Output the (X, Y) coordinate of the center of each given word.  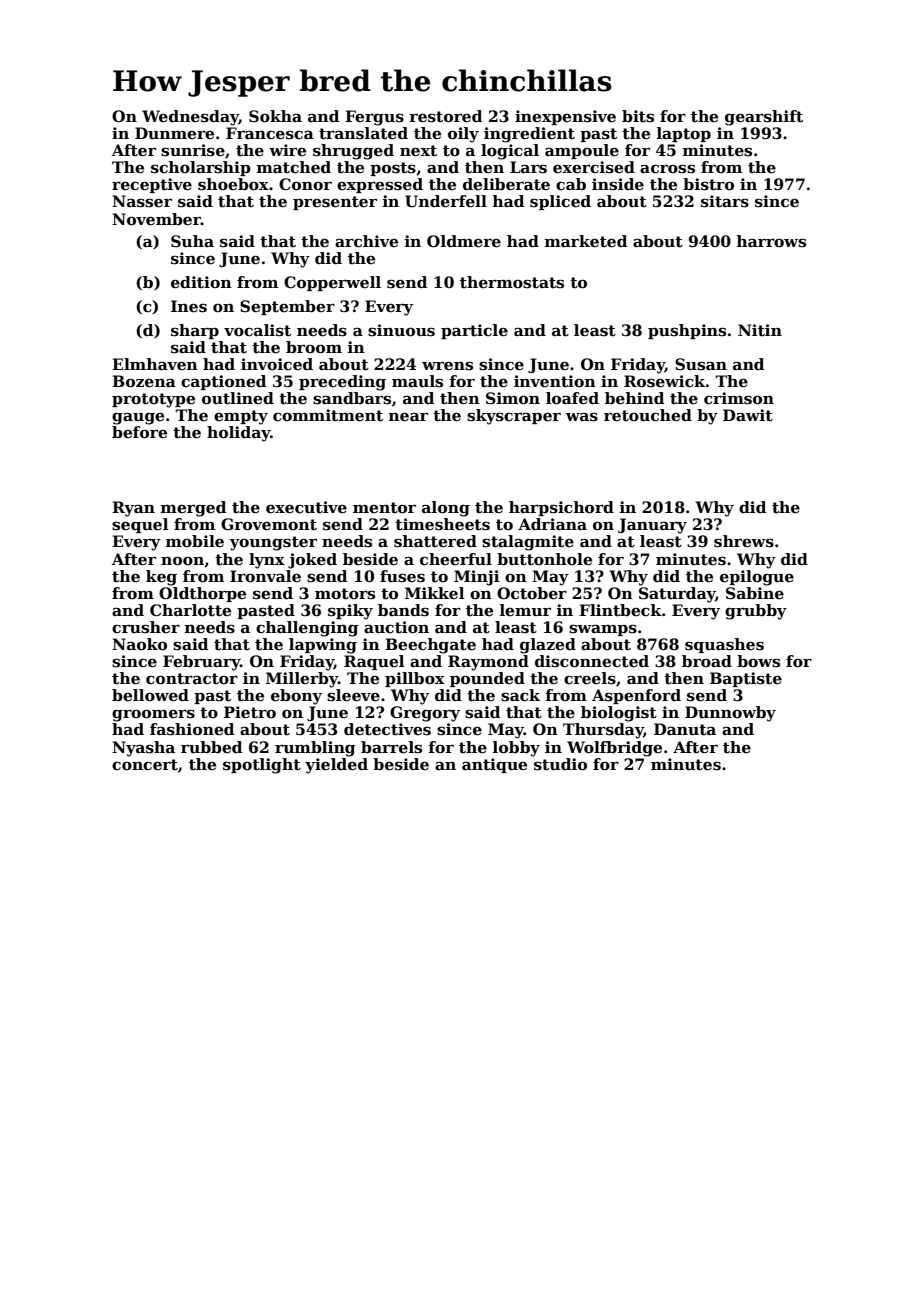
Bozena (144, 381)
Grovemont (269, 524)
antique (494, 765)
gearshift (764, 118)
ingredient (529, 135)
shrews (744, 541)
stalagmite (528, 543)
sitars (725, 201)
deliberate (506, 184)
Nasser (142, 201)
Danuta (685, 729)
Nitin (760, 330)
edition (201, 282)
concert (145, 765)
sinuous (401, 330)
